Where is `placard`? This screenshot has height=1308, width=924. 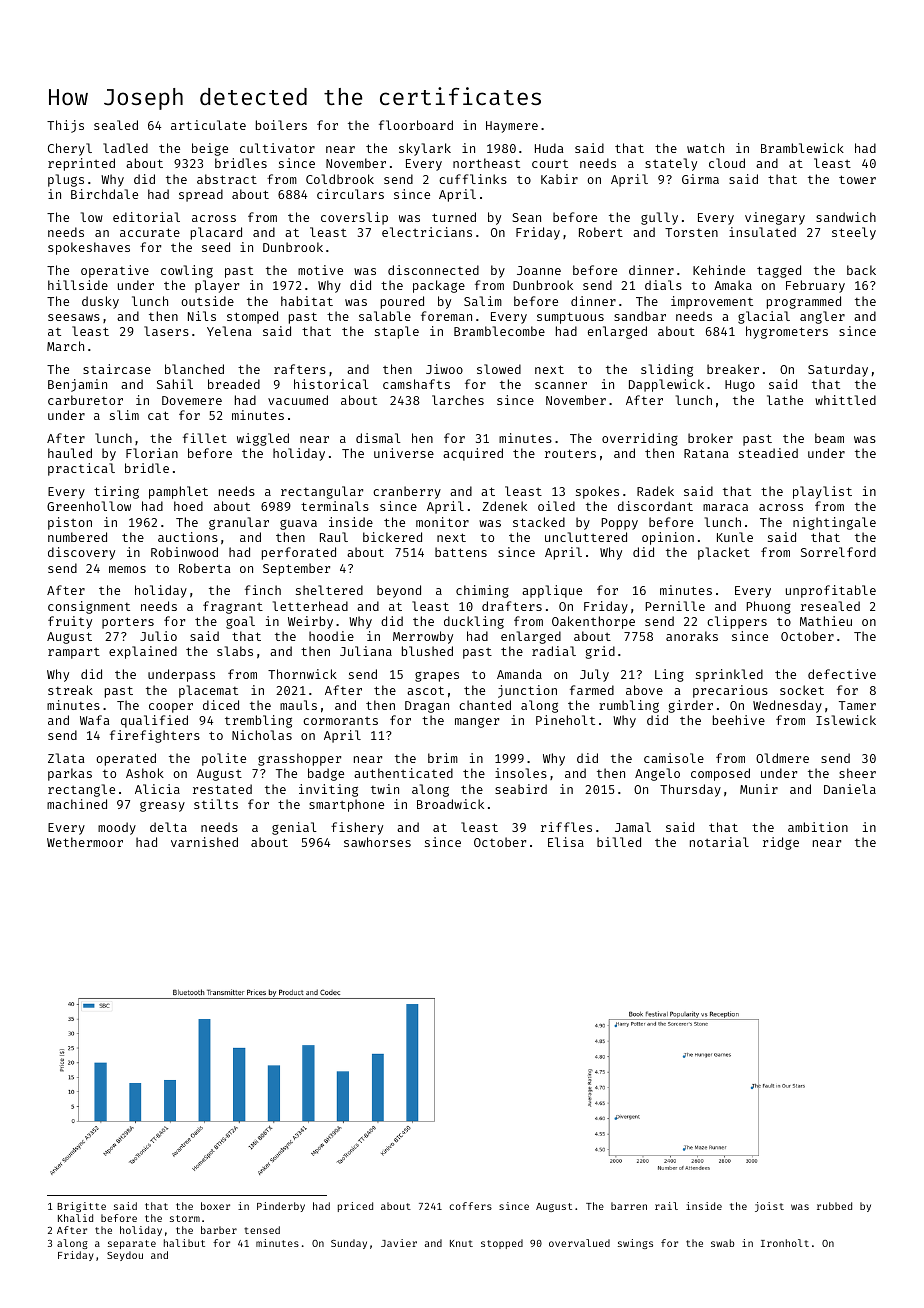
placard is located at coordinates (216, 233).
